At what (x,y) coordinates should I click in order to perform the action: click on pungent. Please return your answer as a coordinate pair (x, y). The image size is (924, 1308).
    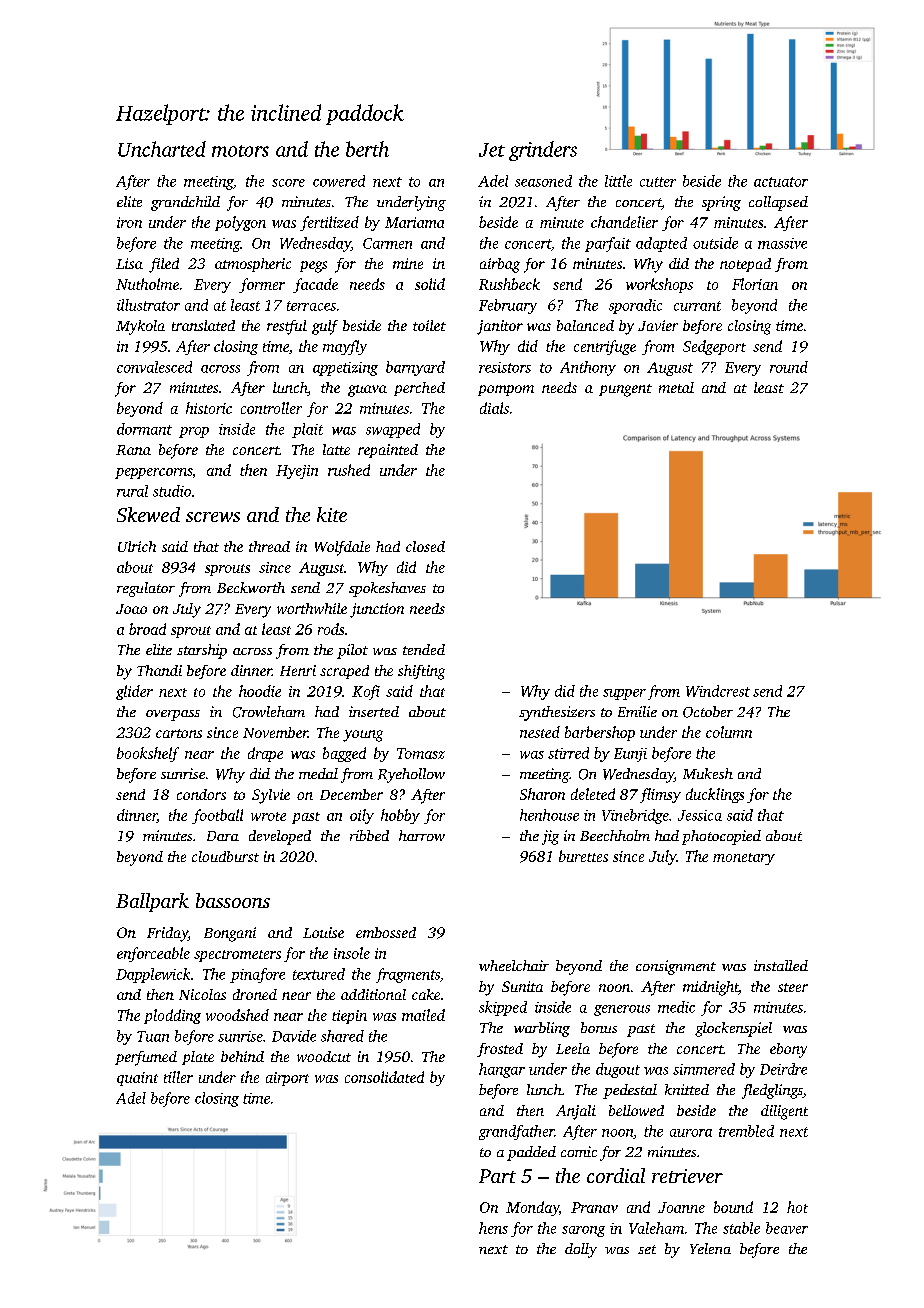
    Looking at the image, I should click on (625, 390).
